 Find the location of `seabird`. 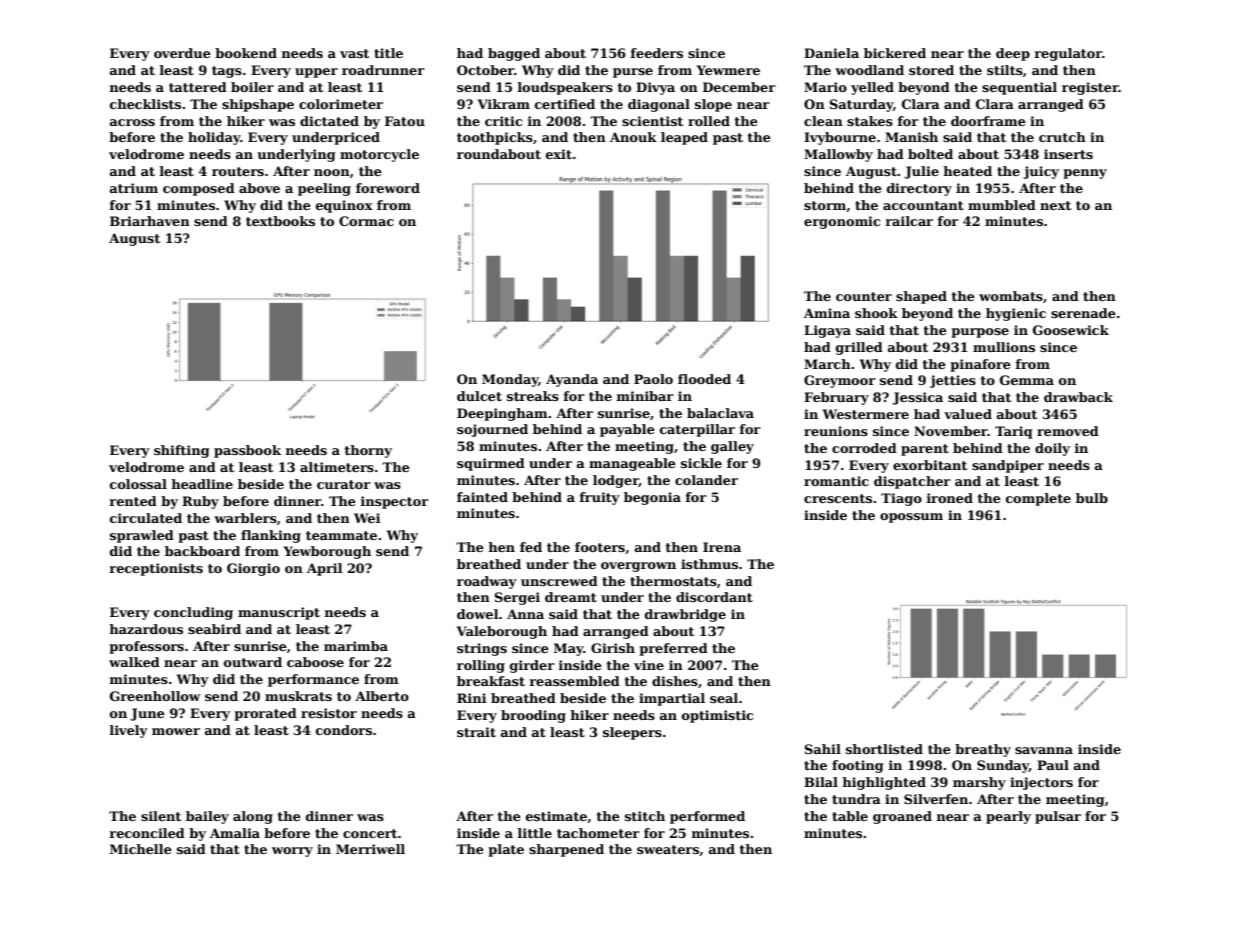

seabird is located at coordinates (214, 629).
